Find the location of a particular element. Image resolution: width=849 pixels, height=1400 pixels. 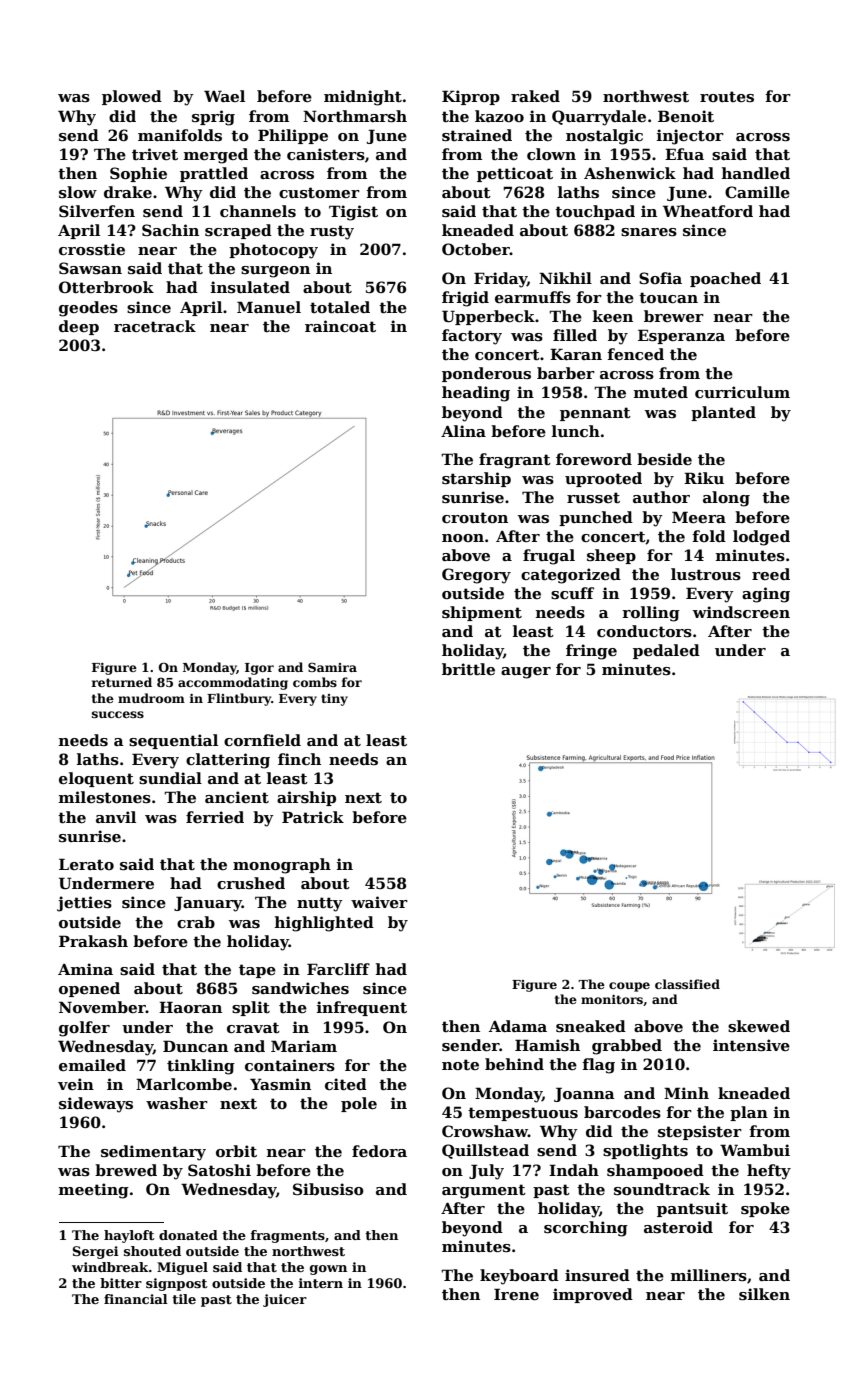

Wambui is located at coordinates (755, 1150).
